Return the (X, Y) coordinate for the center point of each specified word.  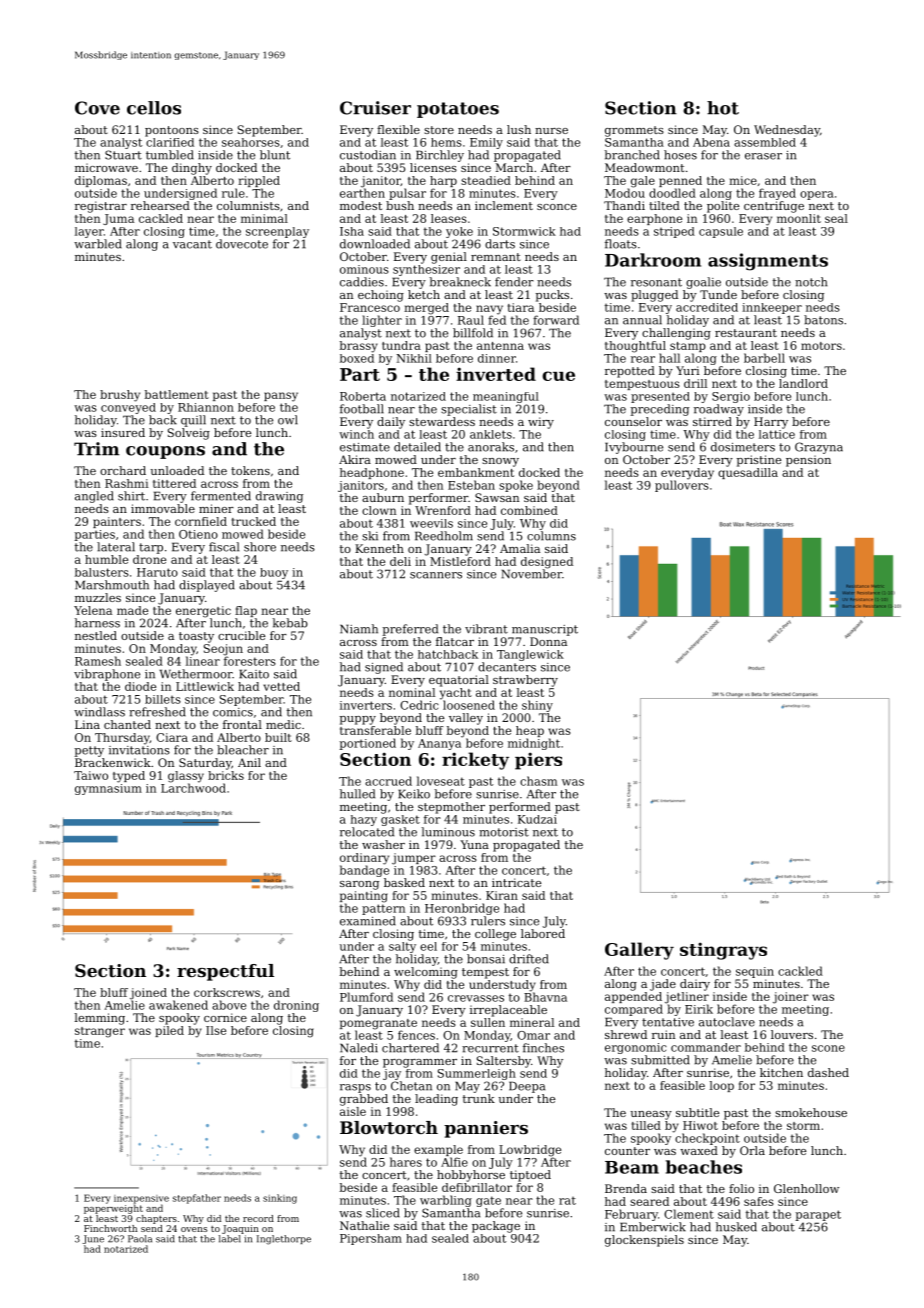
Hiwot (700, 1125)
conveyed (128, 408)
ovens (194, 1229)
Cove (97, 108)
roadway (719, 410)
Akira (355, 459)
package (496, 1227)
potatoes (458, 110)
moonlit (799, 218)
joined (148, 994)
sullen (488, 1022)
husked (736, 1227)
